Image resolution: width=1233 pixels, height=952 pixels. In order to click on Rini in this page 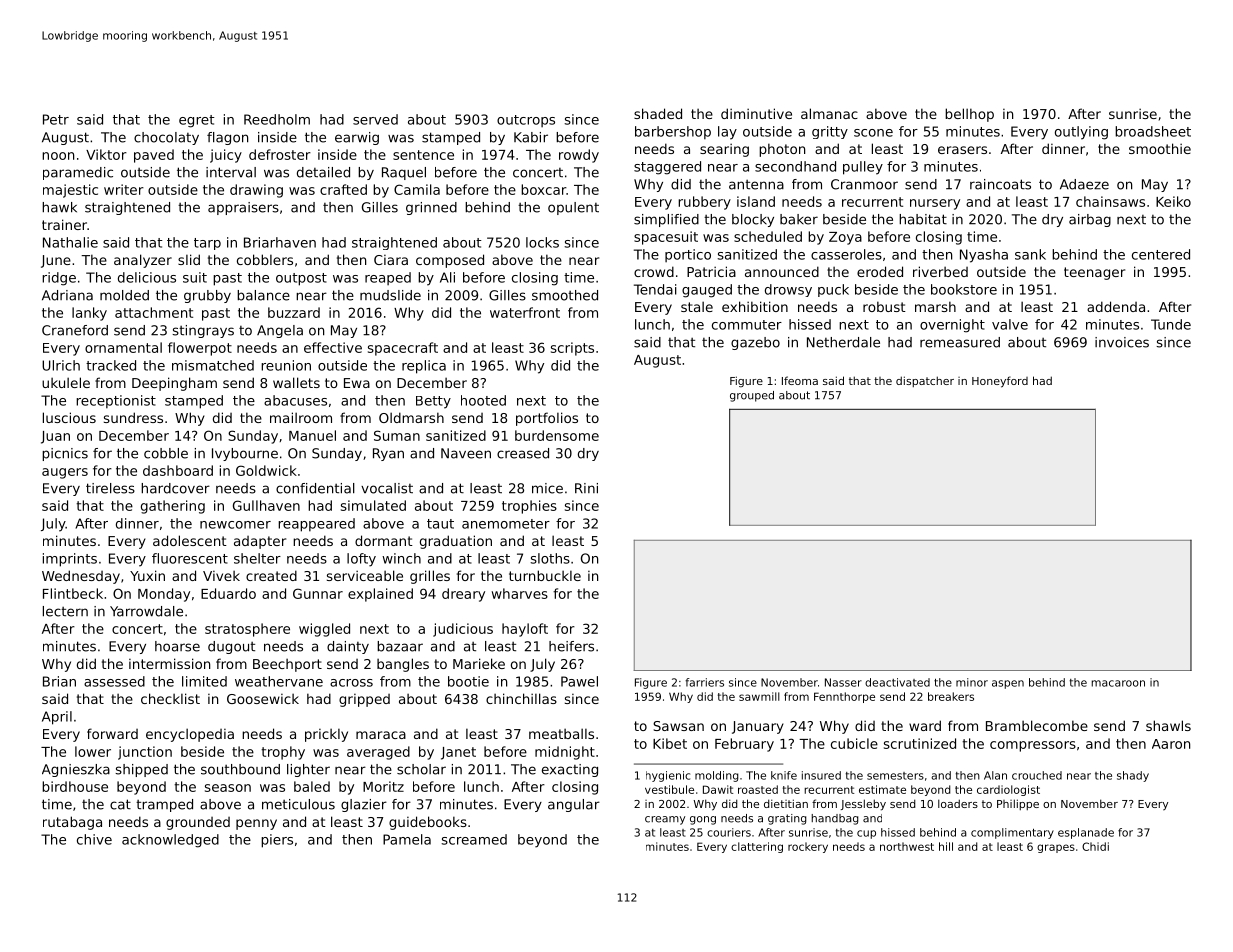, I will do `click(586, 488)`.
